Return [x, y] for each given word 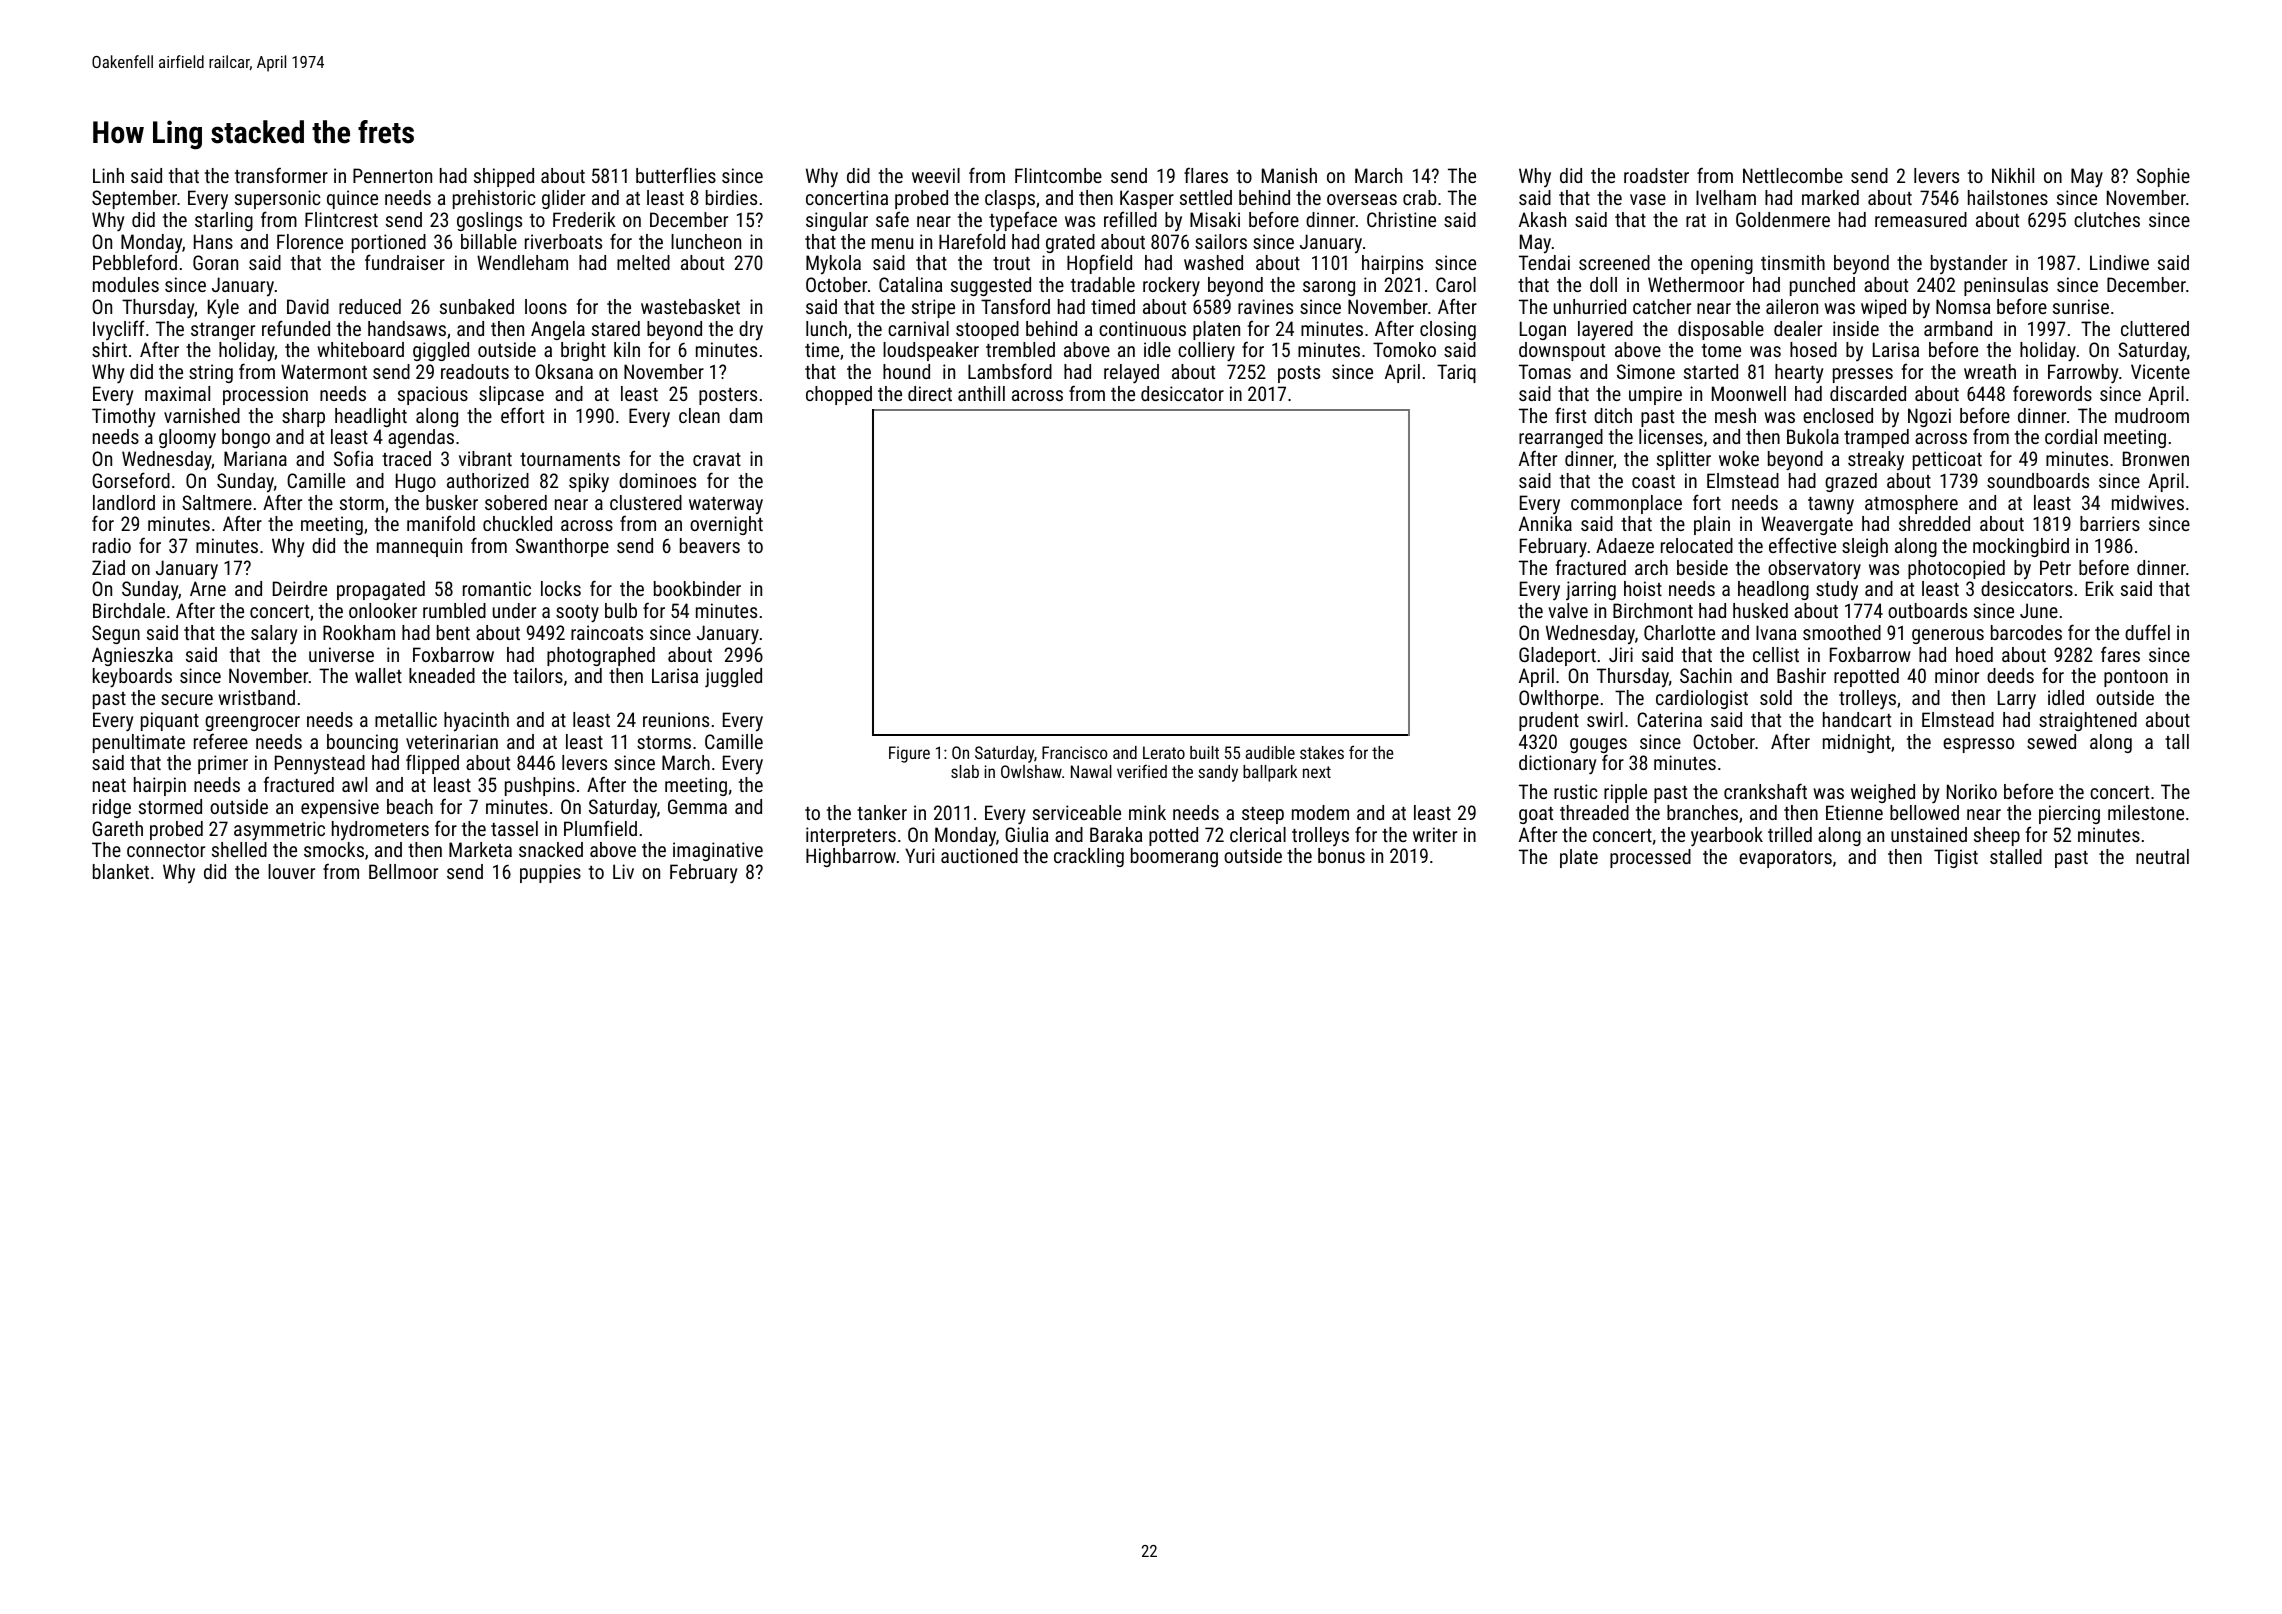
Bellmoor [403, 871]
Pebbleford [135, 262]
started [1711, 371]
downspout [1562, 351]
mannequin [419, 547]
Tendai [1544, 262]
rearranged [1561, 438]
